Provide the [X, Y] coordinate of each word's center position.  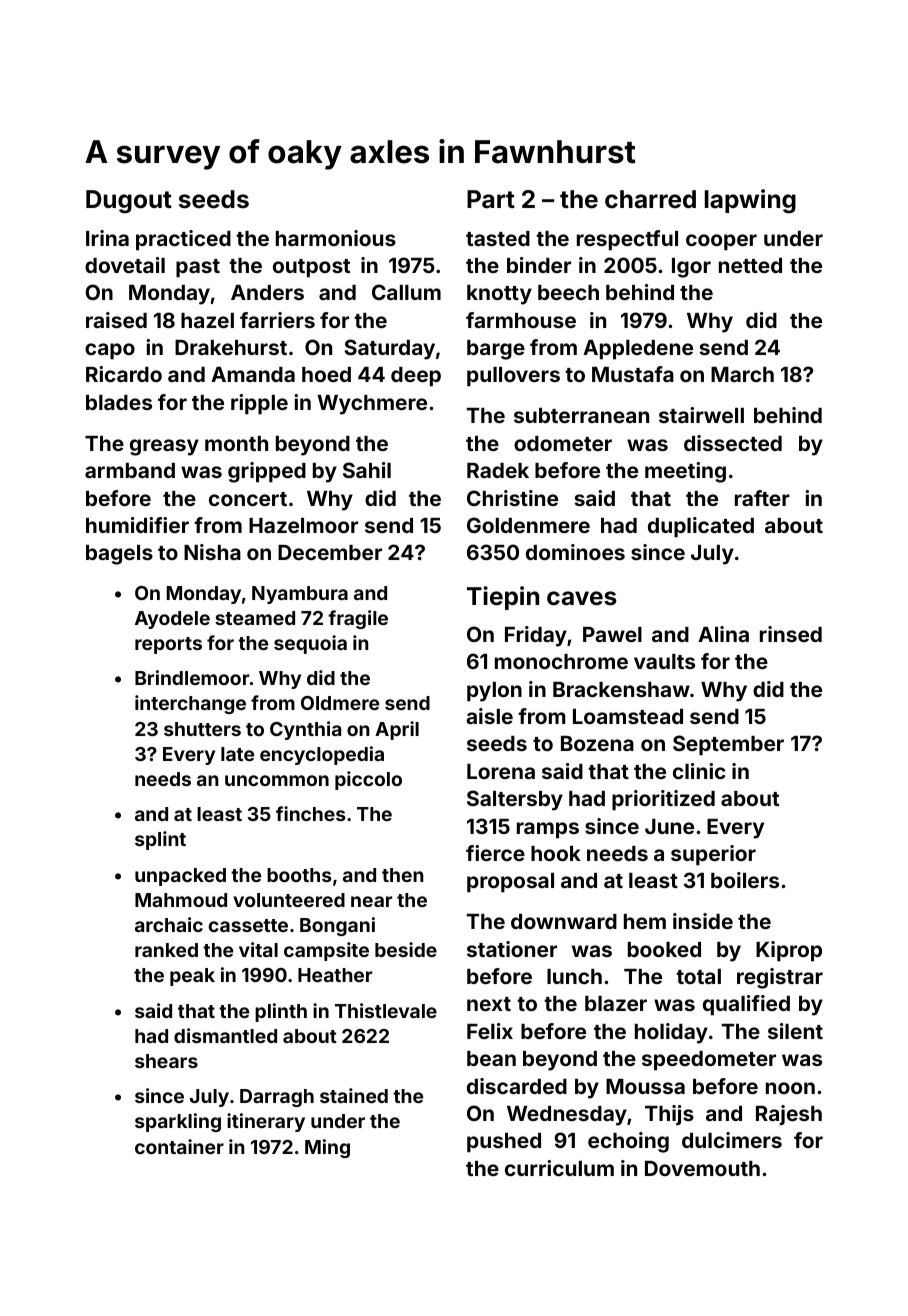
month [236, 443]
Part [491, 199]
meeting [685, 472]
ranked [166, 950]
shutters [202, 729]
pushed [504, 1143]
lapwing [750, 201]
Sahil [367, 470]
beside [406, 949]
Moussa [645, 1086]
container [179, 1146]
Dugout [129, 202]
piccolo [368, 780]
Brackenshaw [621, 689]
